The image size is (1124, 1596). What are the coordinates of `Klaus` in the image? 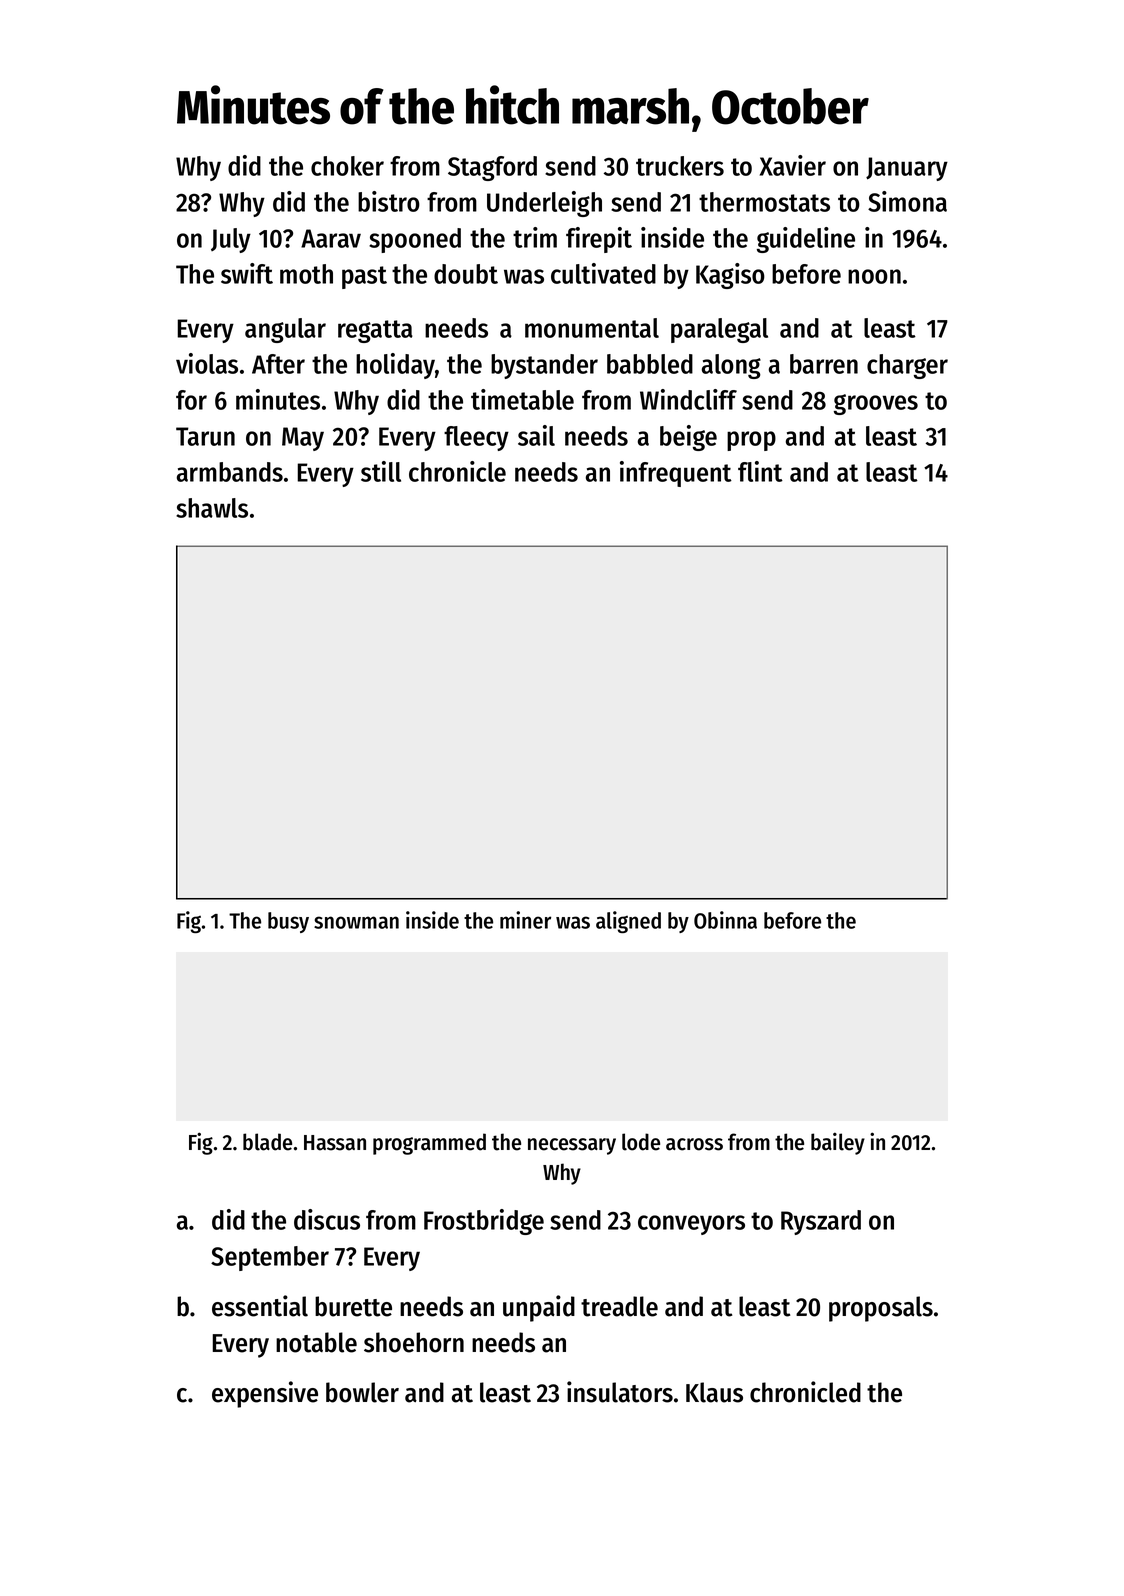 It's located at (714, 1392).
